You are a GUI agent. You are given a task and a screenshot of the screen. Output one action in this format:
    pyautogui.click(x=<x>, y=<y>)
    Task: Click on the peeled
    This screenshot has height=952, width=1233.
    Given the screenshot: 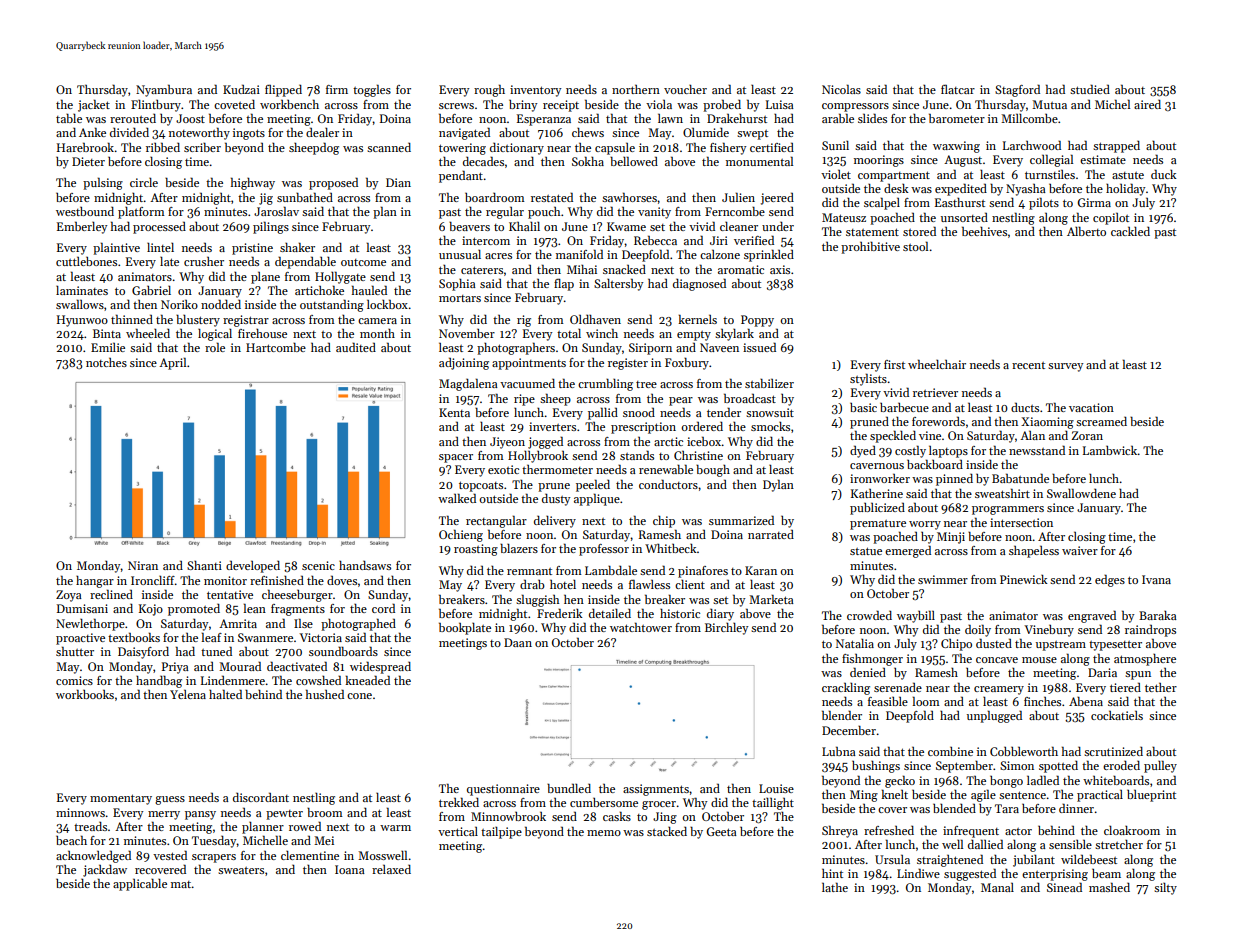 What is the action you would take?
    pyautogui.click(x=593, y=485)
